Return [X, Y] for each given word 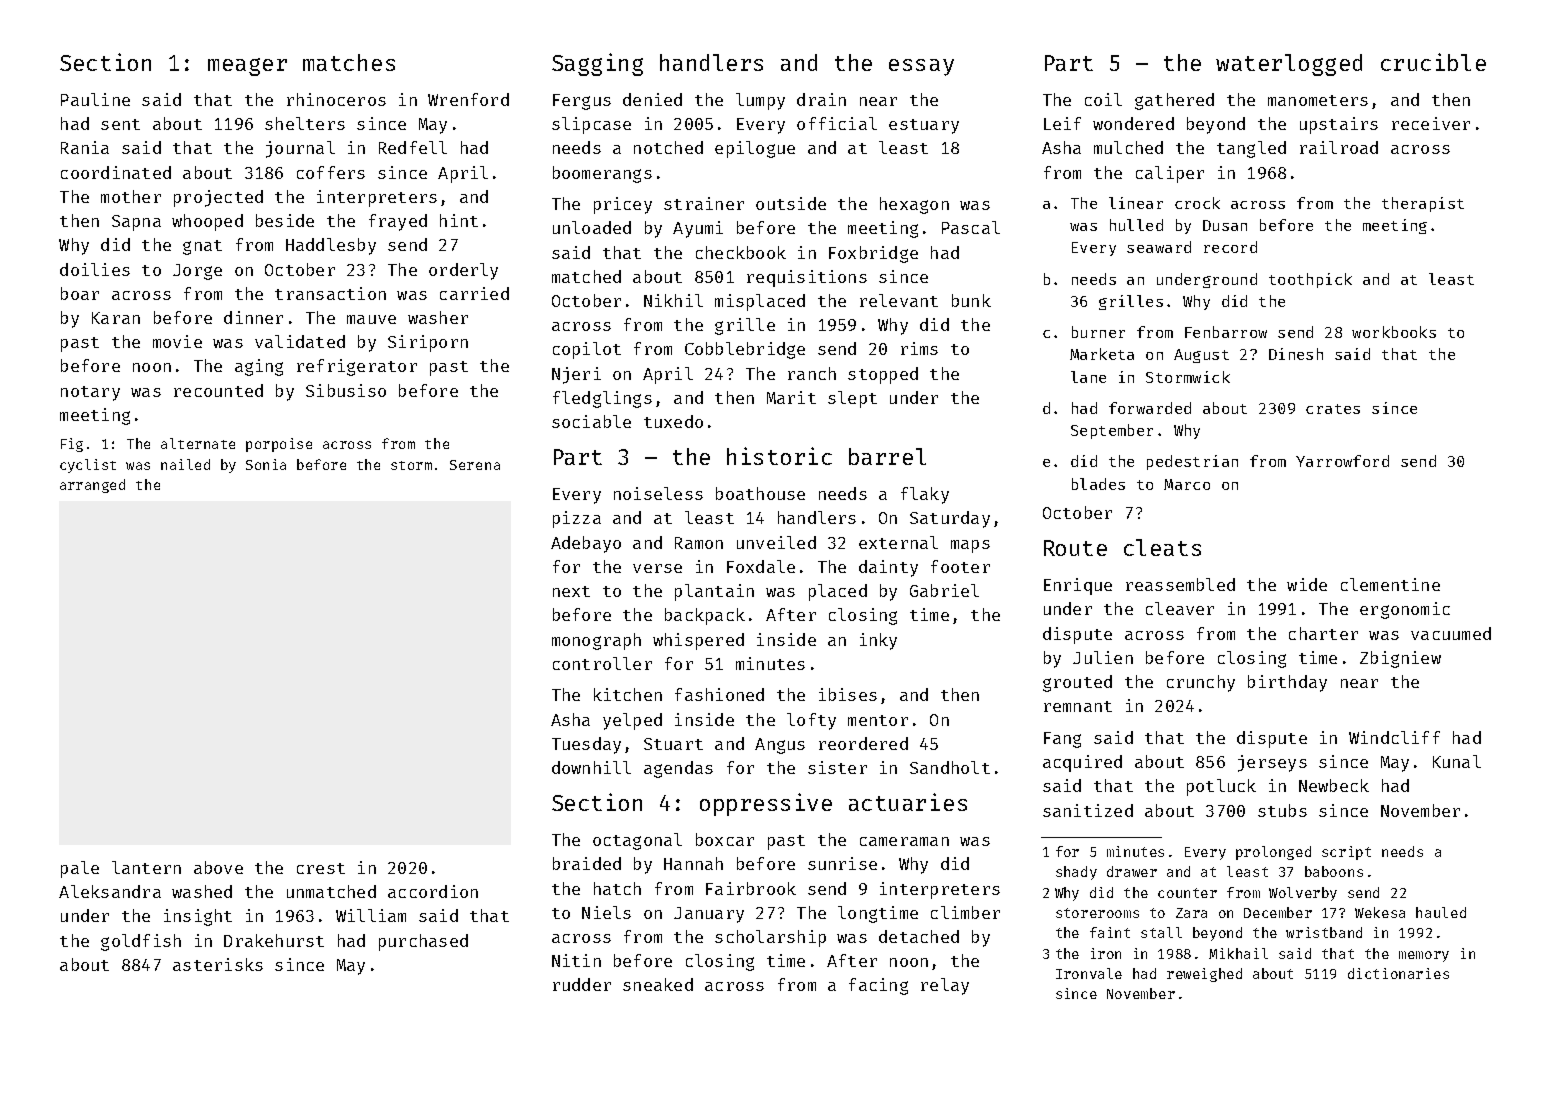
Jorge [197, 272]
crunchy [1201, 683]
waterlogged [1289, 65]
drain [821, 99]
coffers [331, 172]
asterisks [218, 964]
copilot [587, 350]
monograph [596, 641]
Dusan [1225, 225]
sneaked [658, 984]
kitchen [628, 694]
